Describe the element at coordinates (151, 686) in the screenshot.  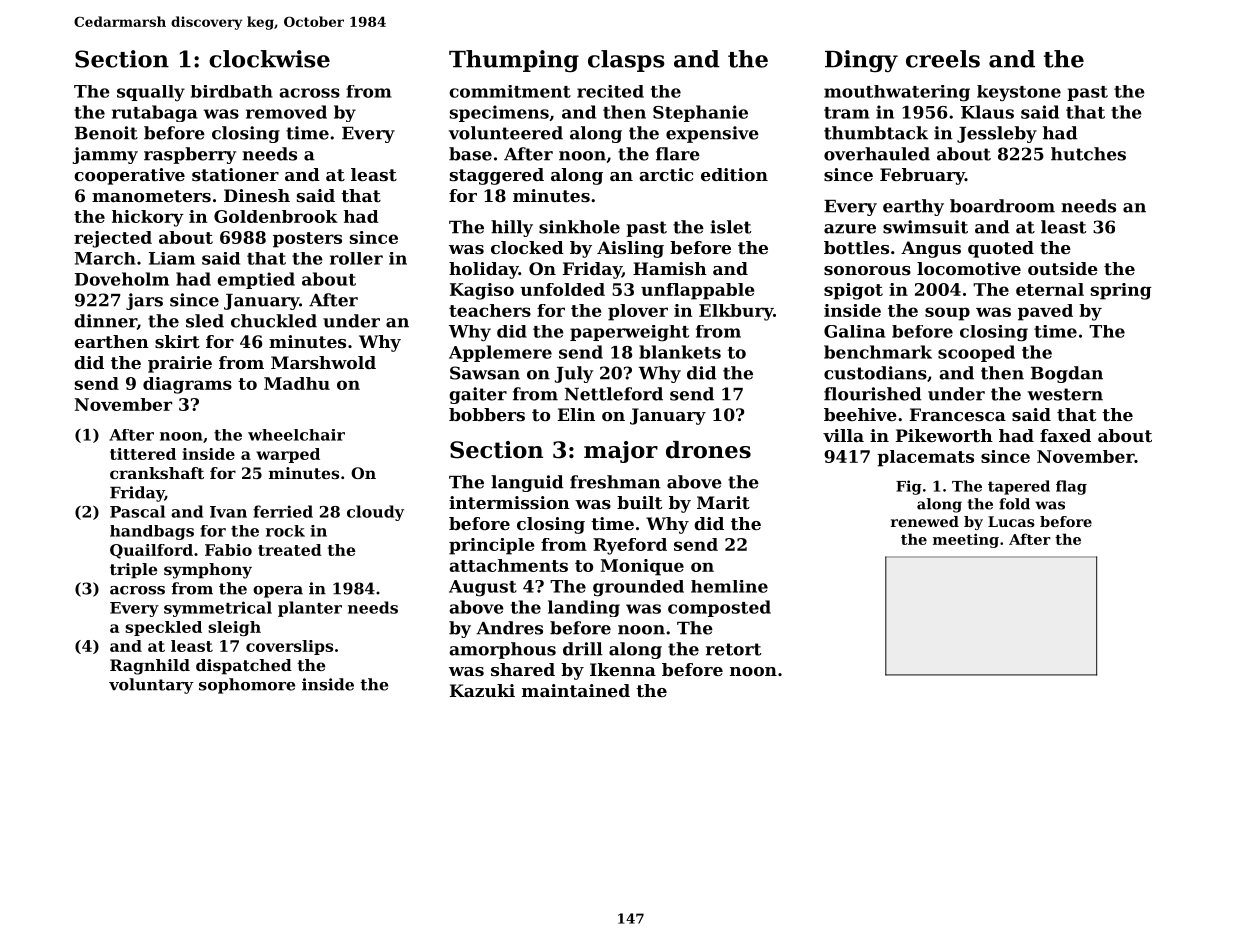
I see `voluntary` at that location.
